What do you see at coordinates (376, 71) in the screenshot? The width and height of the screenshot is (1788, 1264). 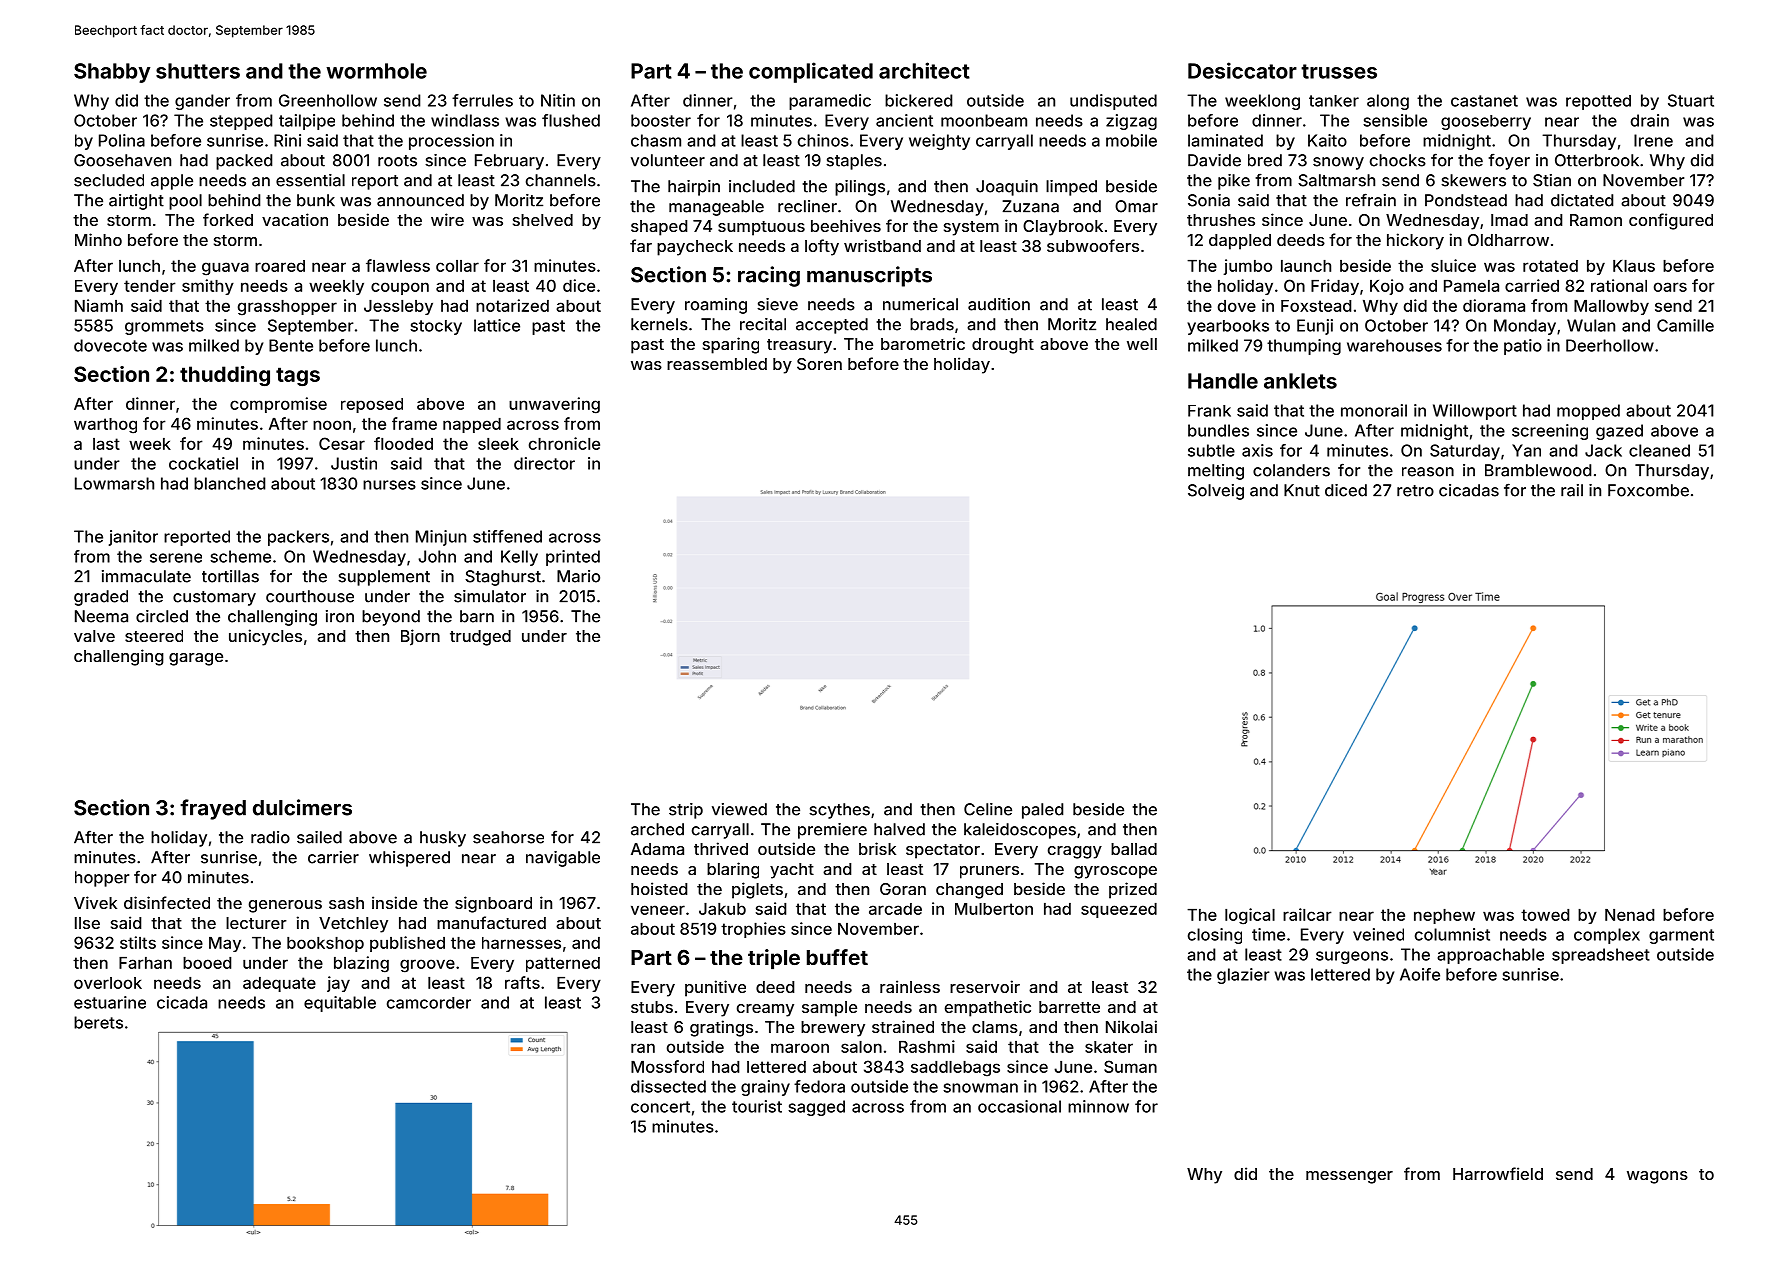 I see `wormhole` at bounding box center [376, 71].
